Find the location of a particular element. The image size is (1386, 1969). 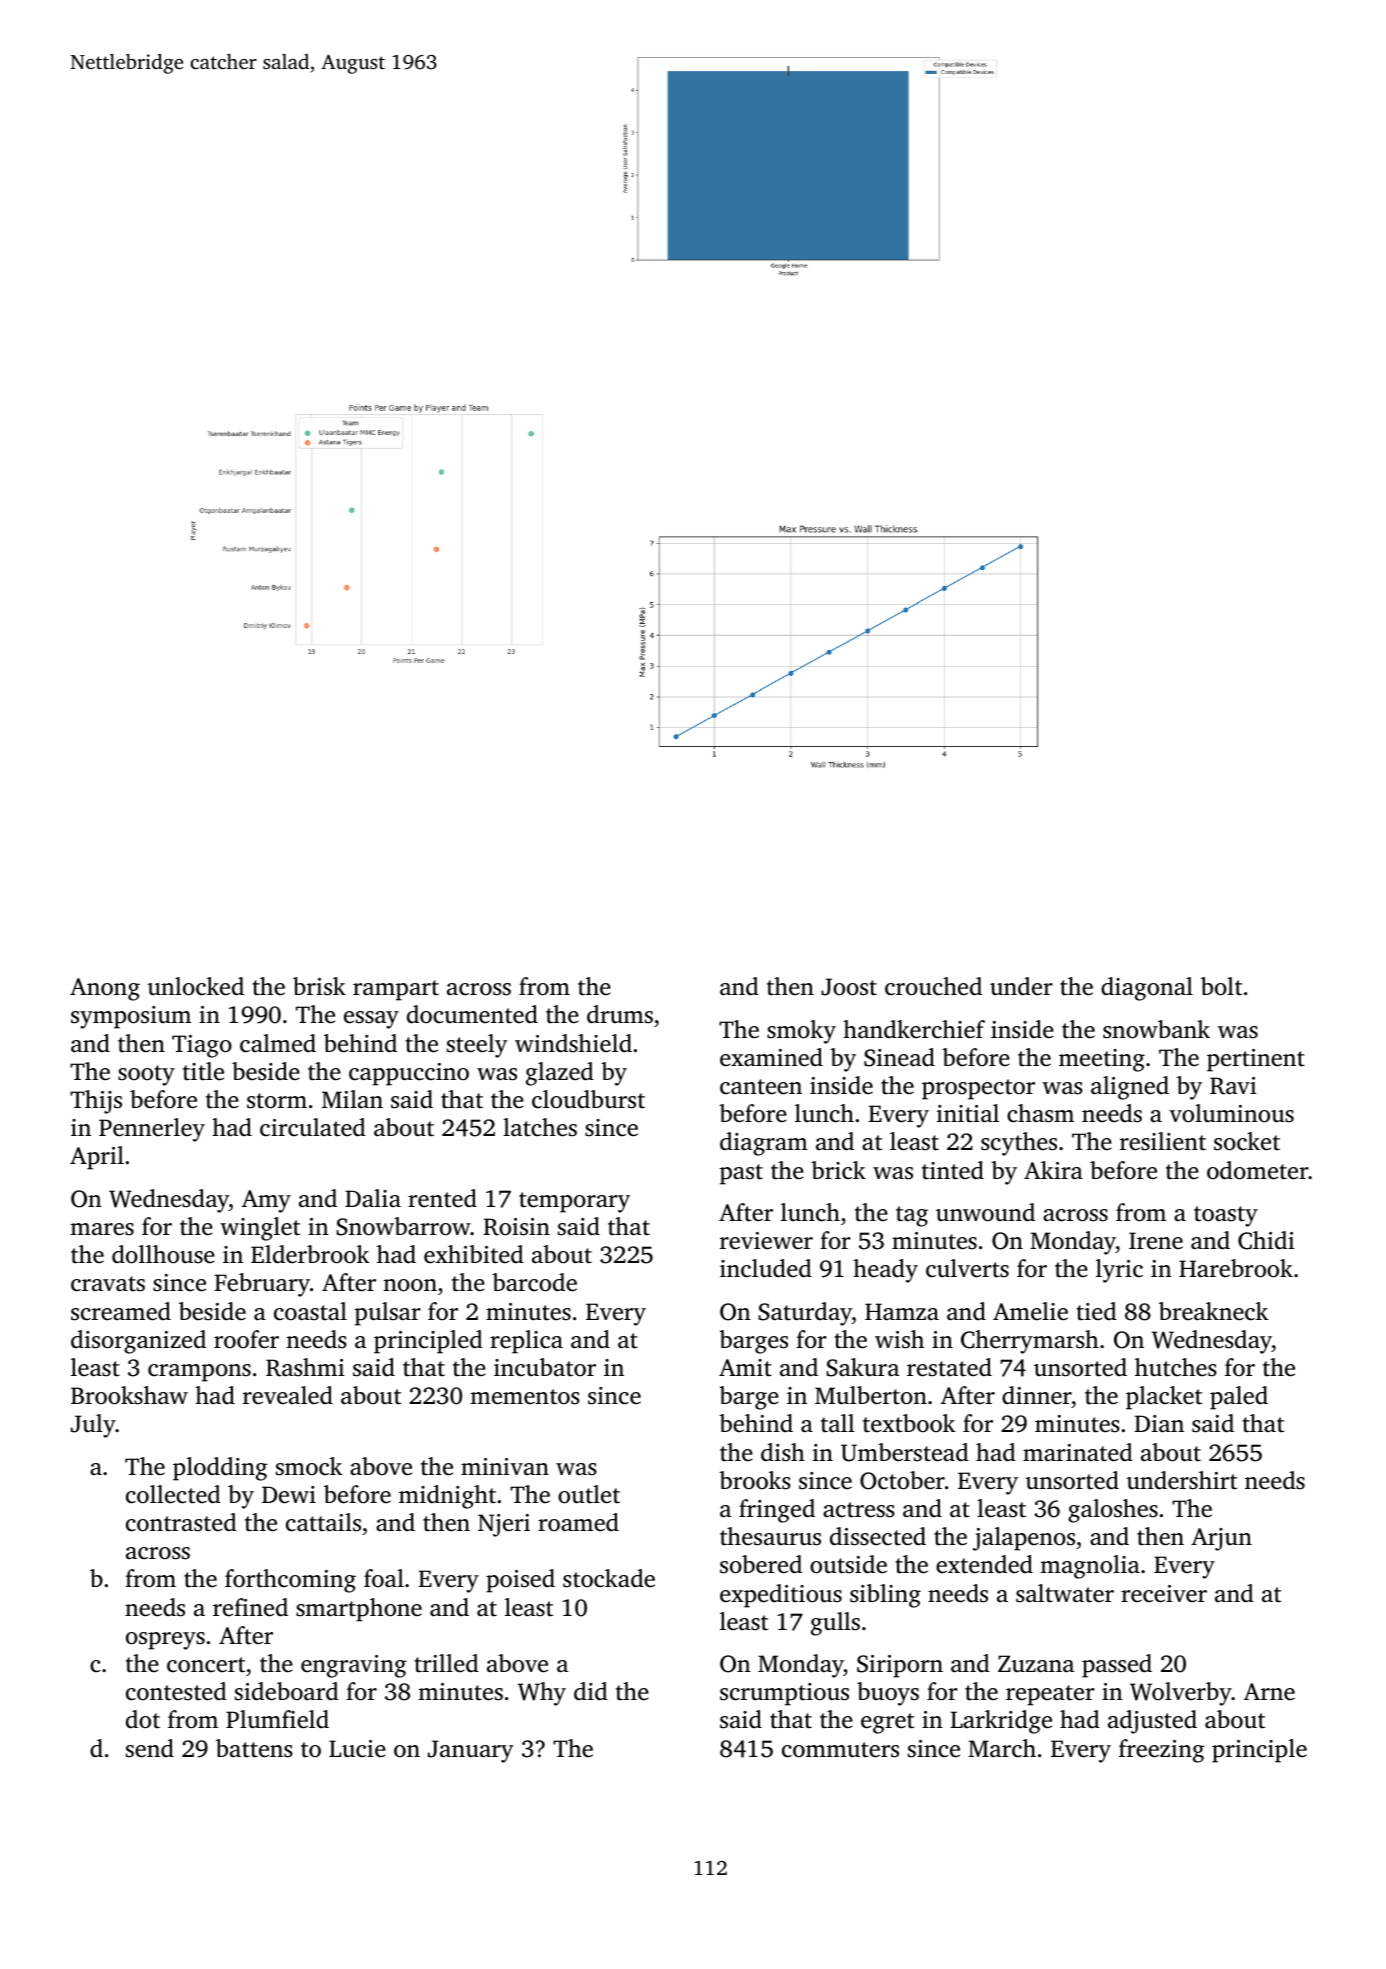

Amit is located at coordinates (745, 1368).
